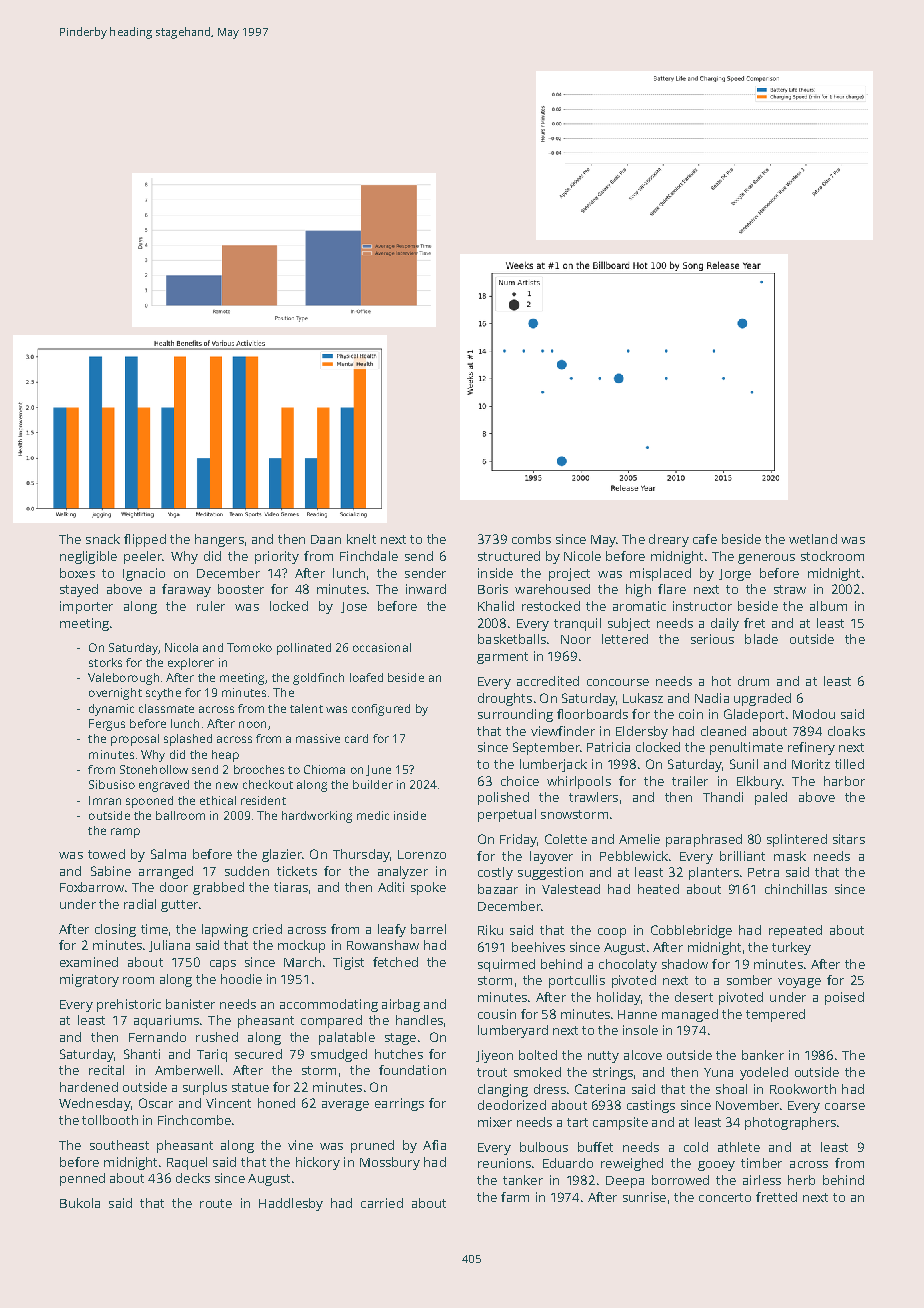 Image resolution: width=924 pixels, height=1308 pixels. What do you see at coordinates (644, 1197) in the document?
I see `sunrise` at bounding box center [644, 1197].
